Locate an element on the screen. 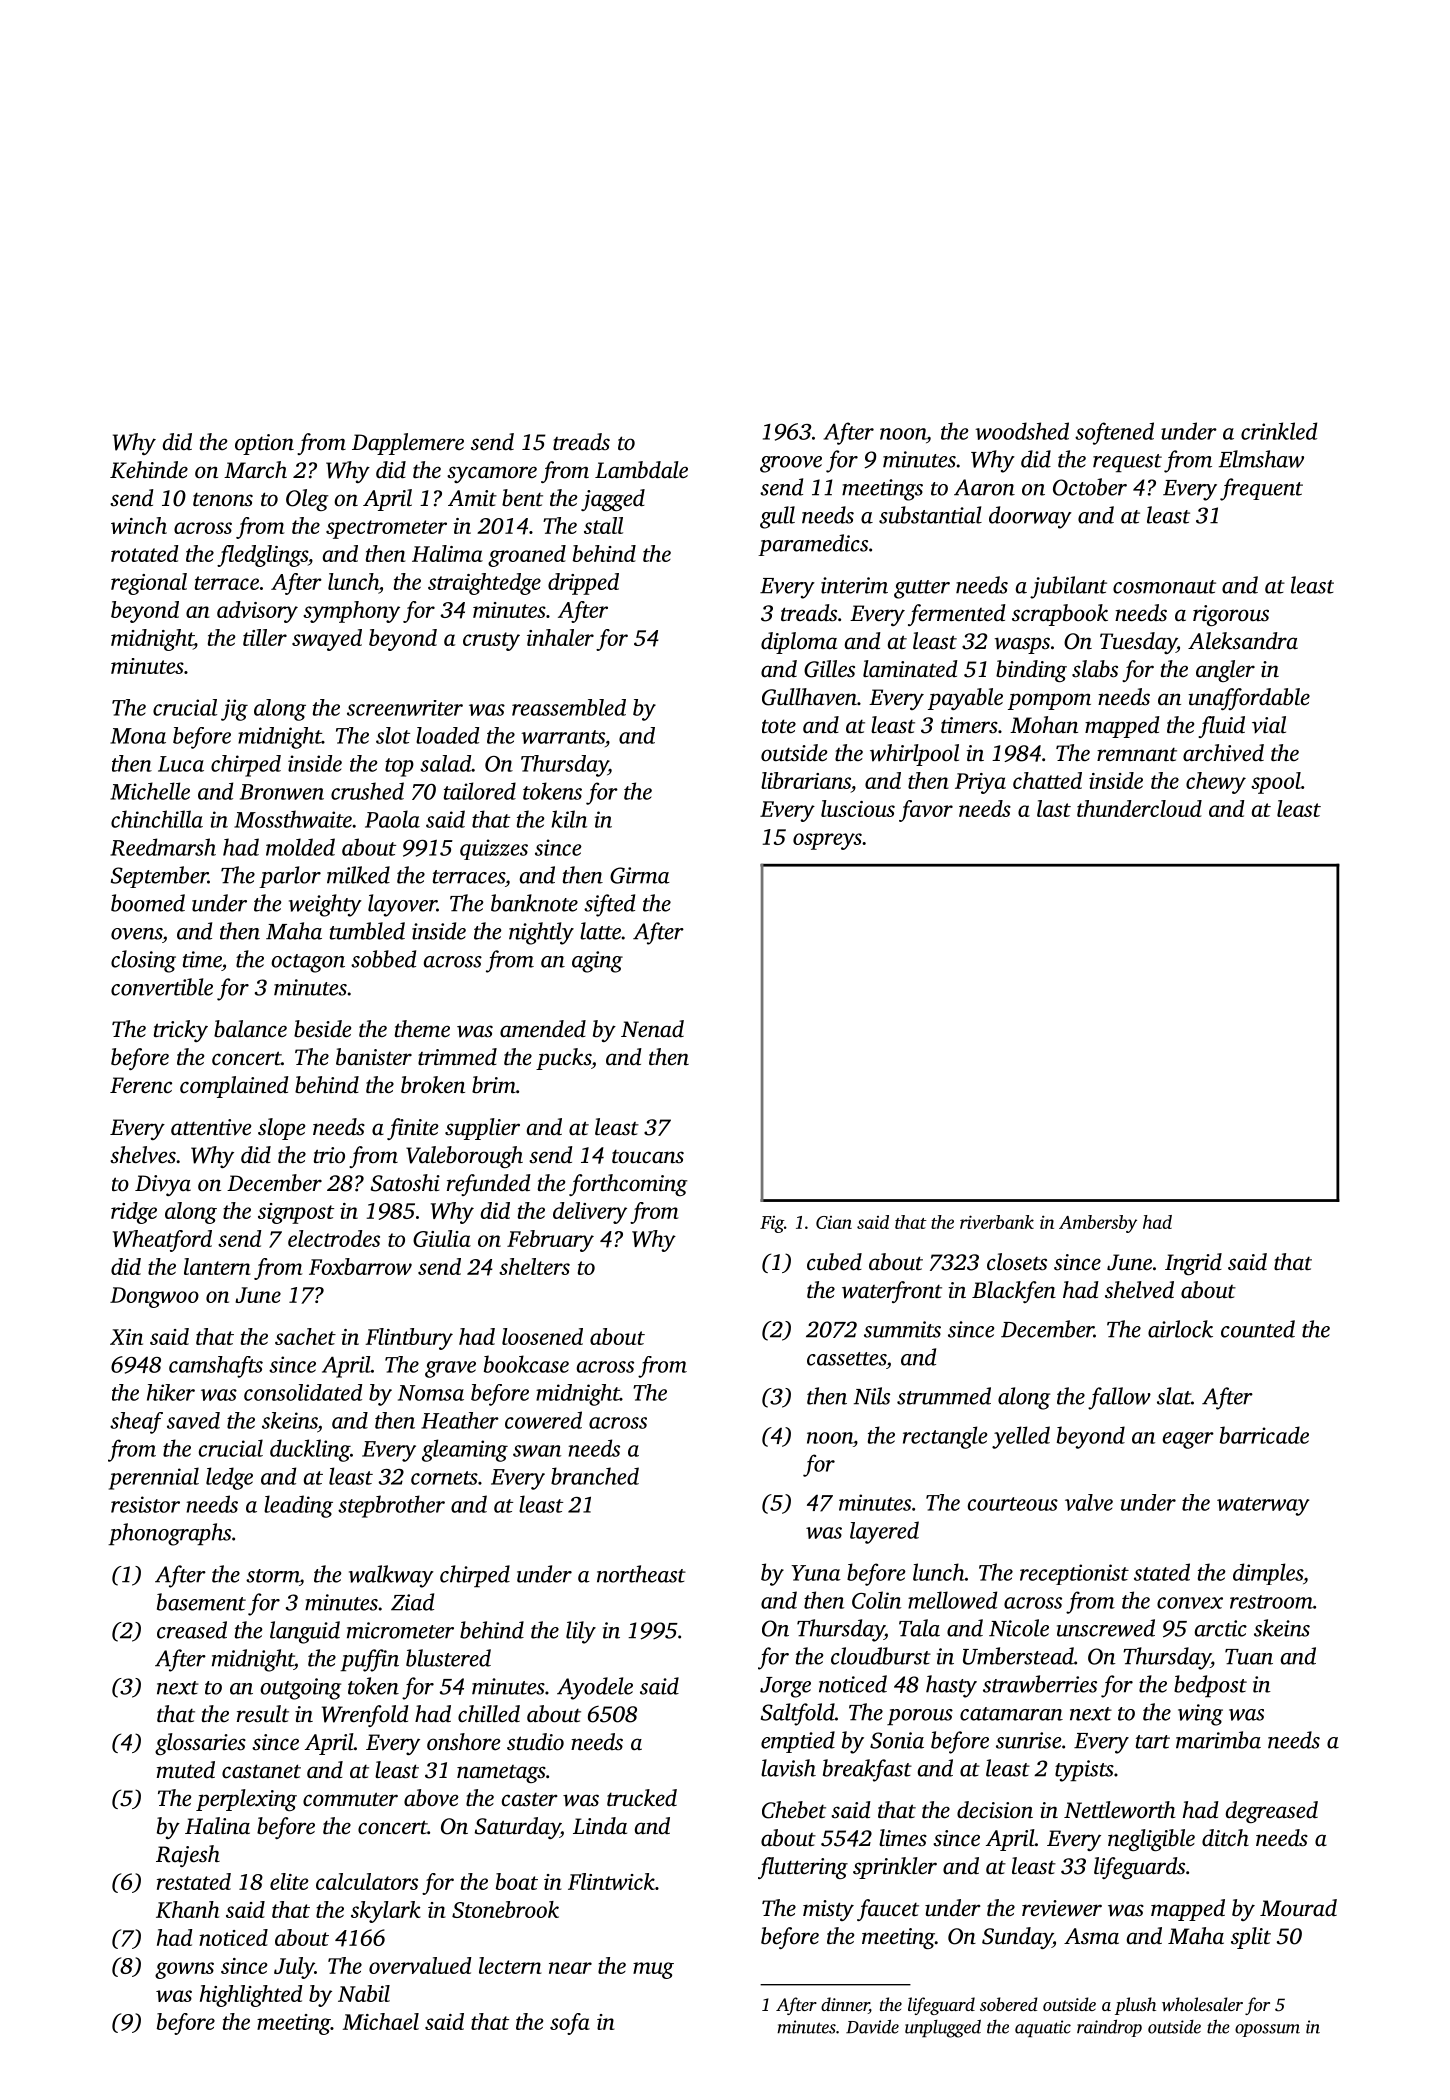 The width and height of the screenshot is (1450, 2100). Lambdale is located at coordinates (641, 470).
